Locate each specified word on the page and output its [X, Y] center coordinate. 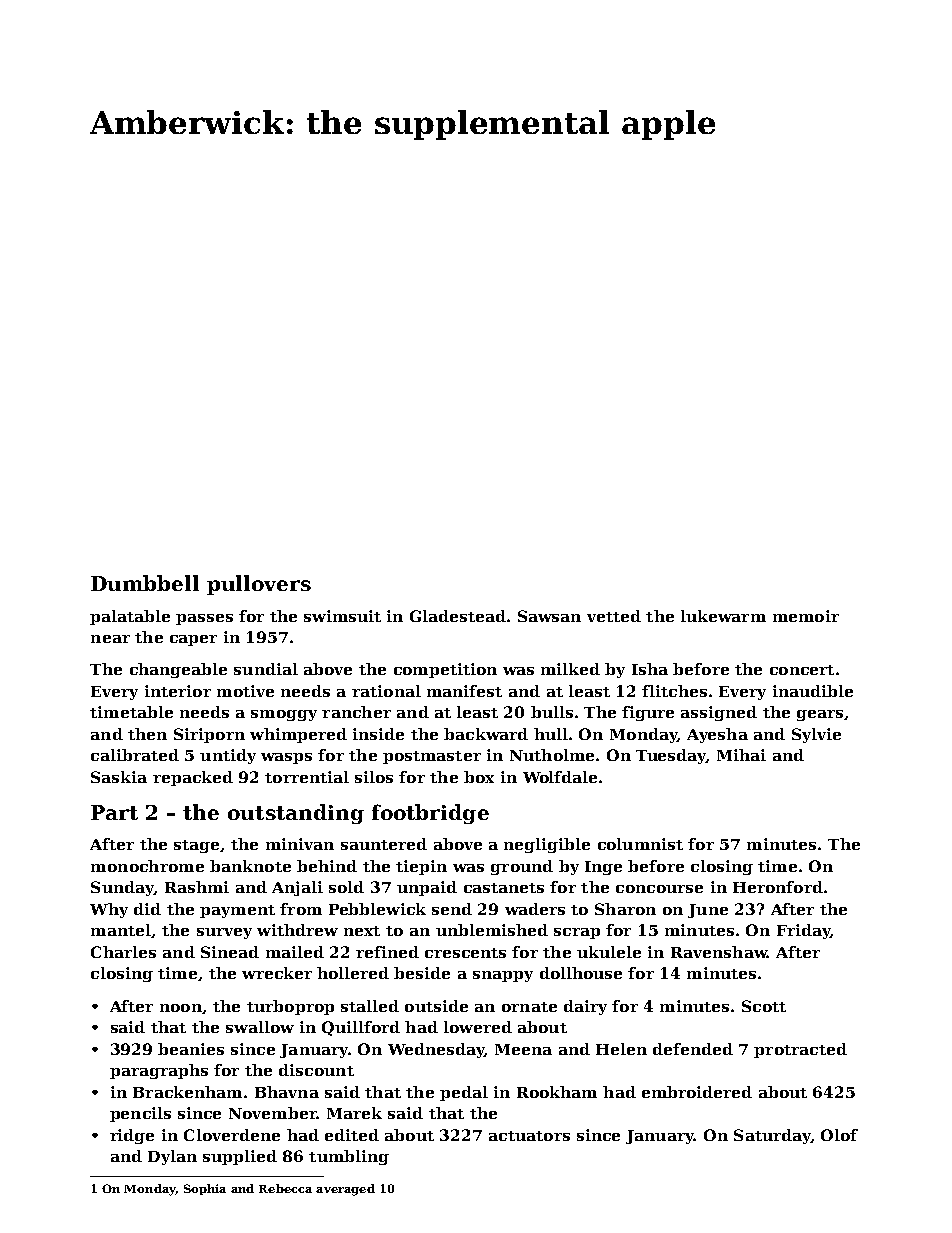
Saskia [119, 777]
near [110, 639]
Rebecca [285, 1188]
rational [386, 691]
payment [237, 911]
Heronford [778, 887]
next [362, 931]
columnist [640, 844]
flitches [674, 691]
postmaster [432, 757]
